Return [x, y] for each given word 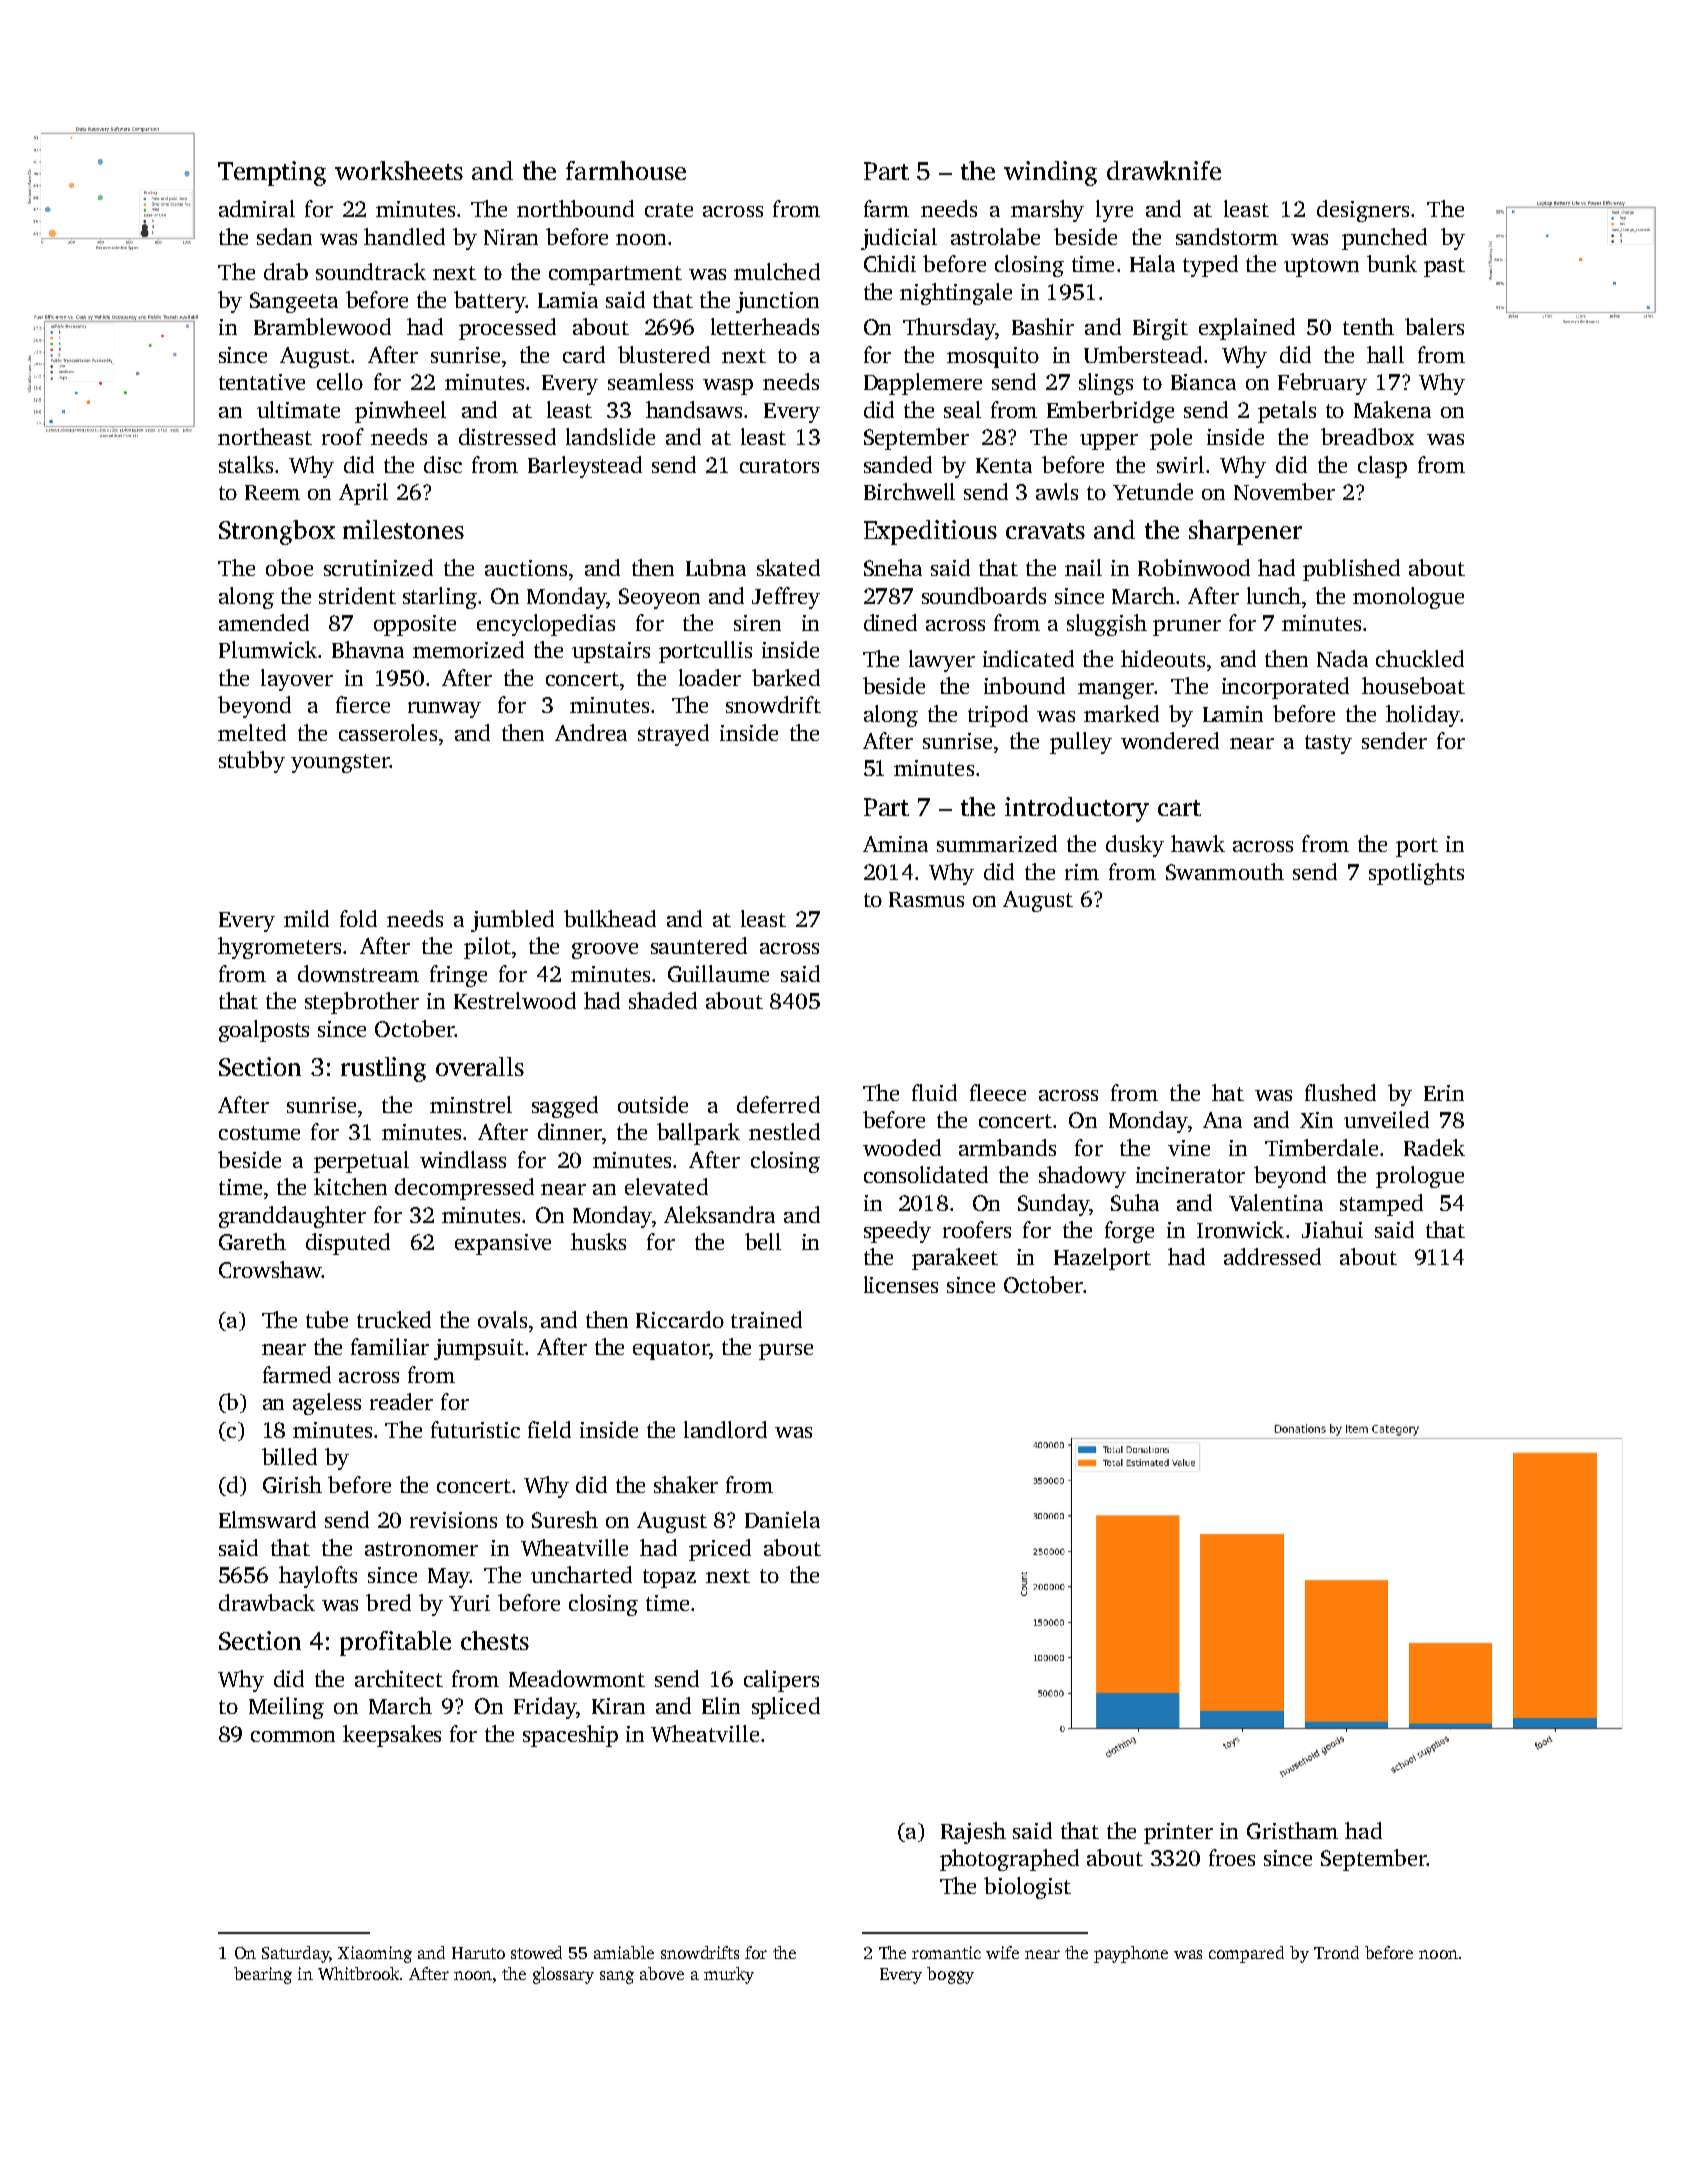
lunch [1274, 595]
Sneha [893, 567]
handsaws [694, 409]
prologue [1420, 1177]
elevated [666, 1186]
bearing [263, 1975]
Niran [511, 237]
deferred [778, 1104]
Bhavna [368, 649]
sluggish [1107, 625]
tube [327, 1319]
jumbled [512, 921]
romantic [946, 1952]
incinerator [1190, 1175]
